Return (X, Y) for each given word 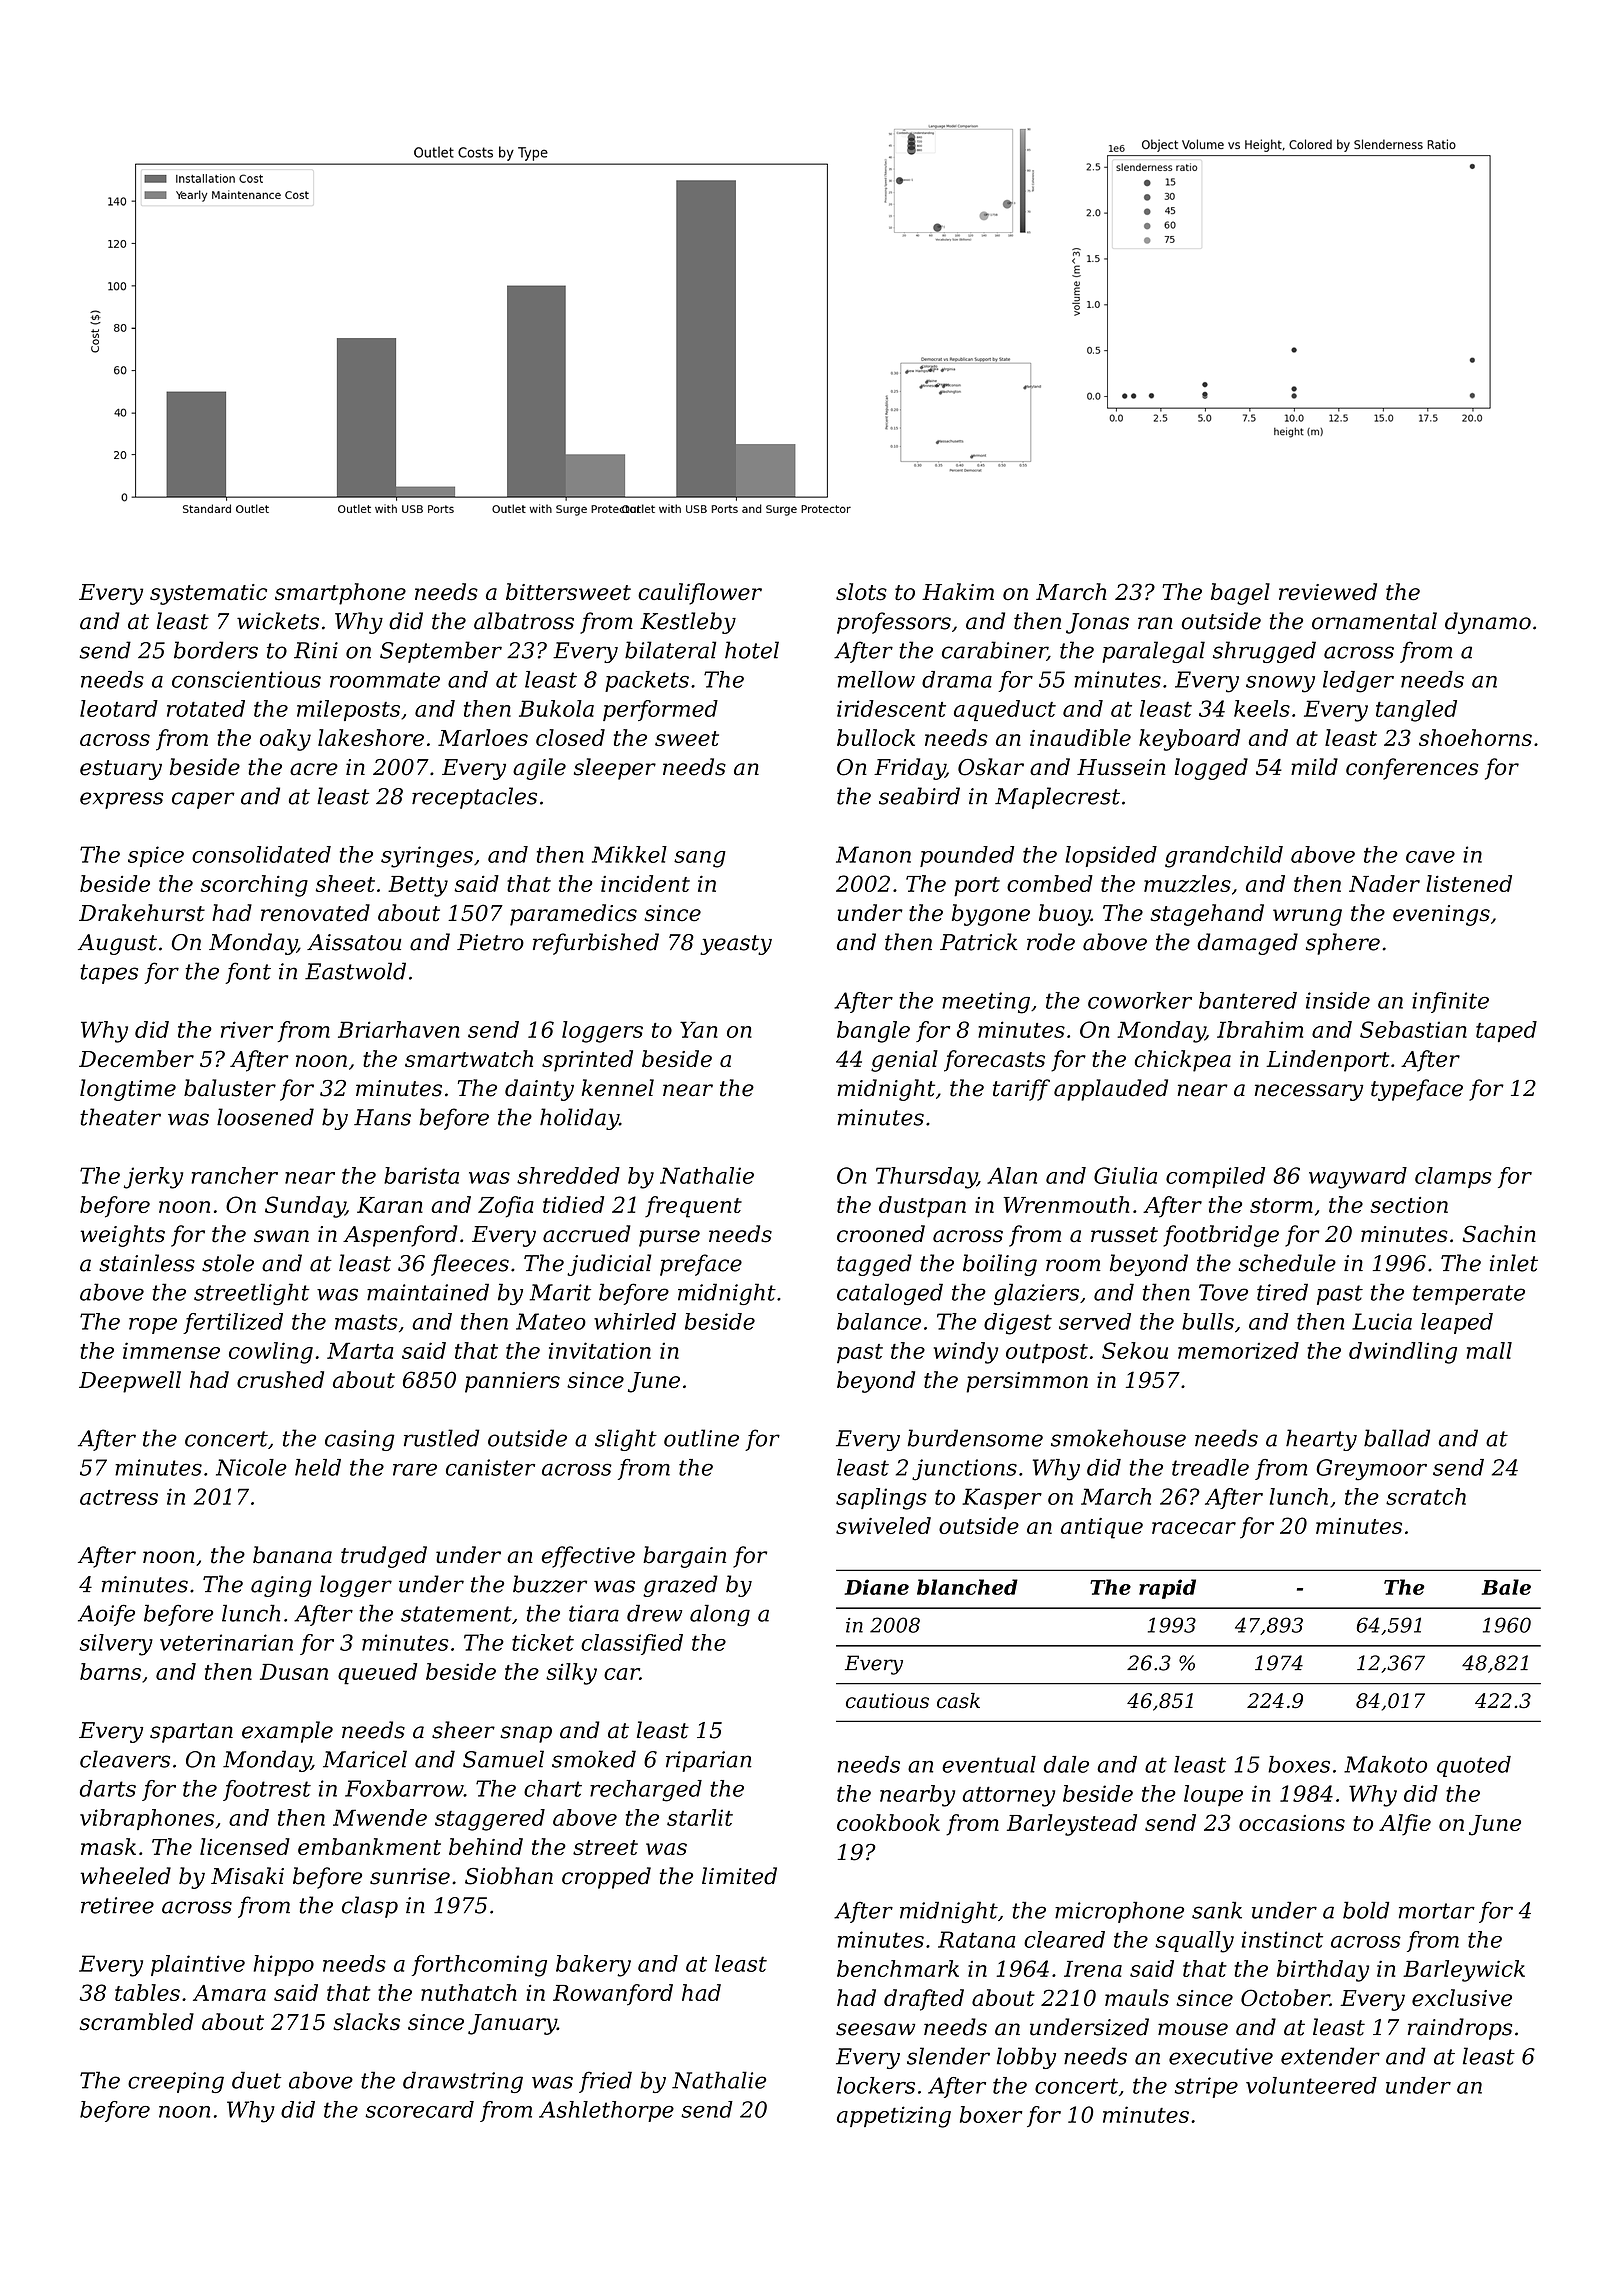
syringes (427, 857)
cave (1430, 857)
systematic (208, 594)
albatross (524, 621)
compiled (1215, 1177)
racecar (1194, 1528)
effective (588, 1557)
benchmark (898, 1968)
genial (904, 1061)
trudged (384, 1557)
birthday (1323, 1971)
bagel (1240, 594)
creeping (176, 2082)
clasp (370, 1907)
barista (421, 1175)
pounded (967, 856)
